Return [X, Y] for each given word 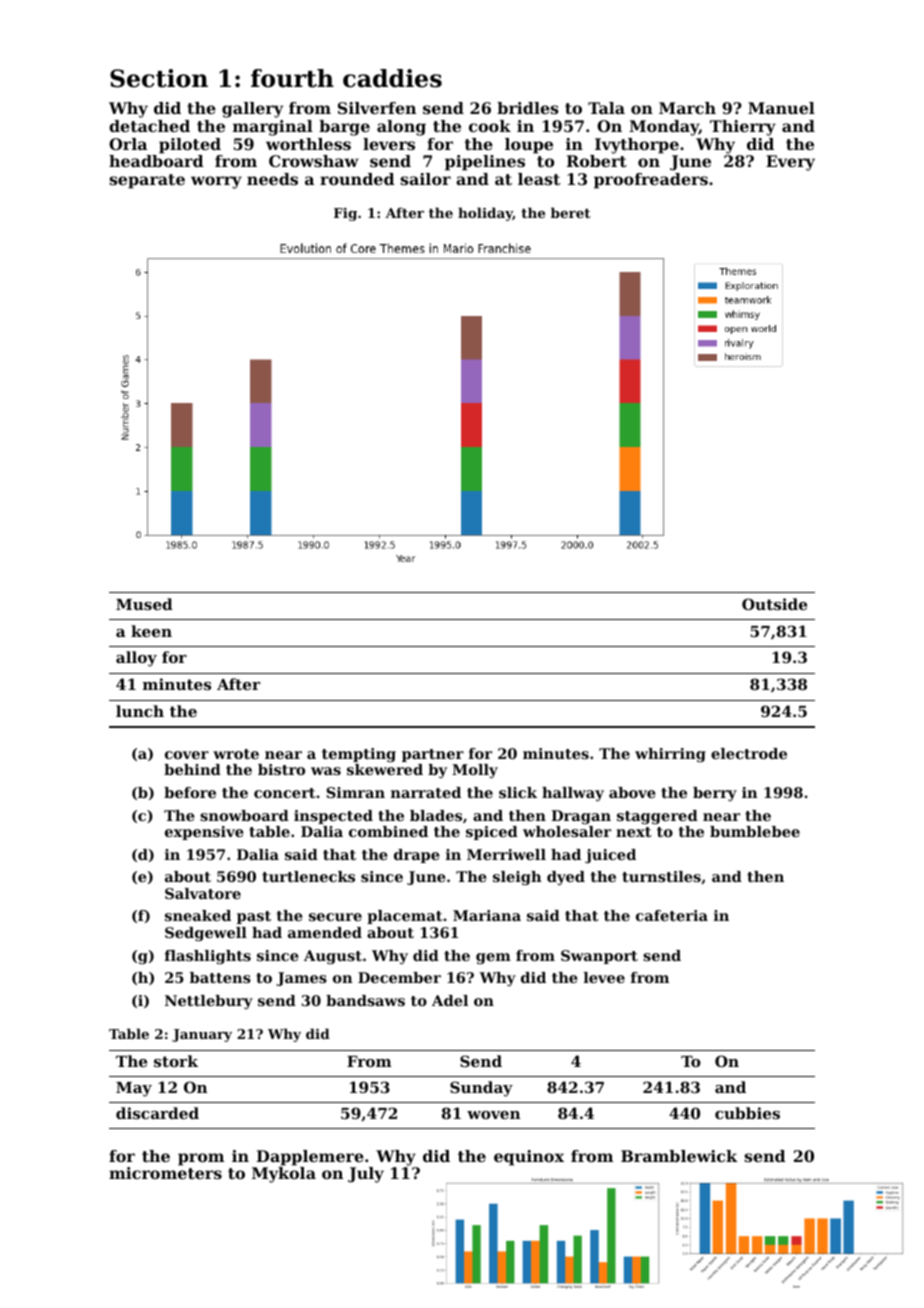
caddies [392, 78]
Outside [774, 604]
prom [201, 1159]
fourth [292, 78]
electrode [749, 753]
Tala [606, 108]
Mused [144, 604]
